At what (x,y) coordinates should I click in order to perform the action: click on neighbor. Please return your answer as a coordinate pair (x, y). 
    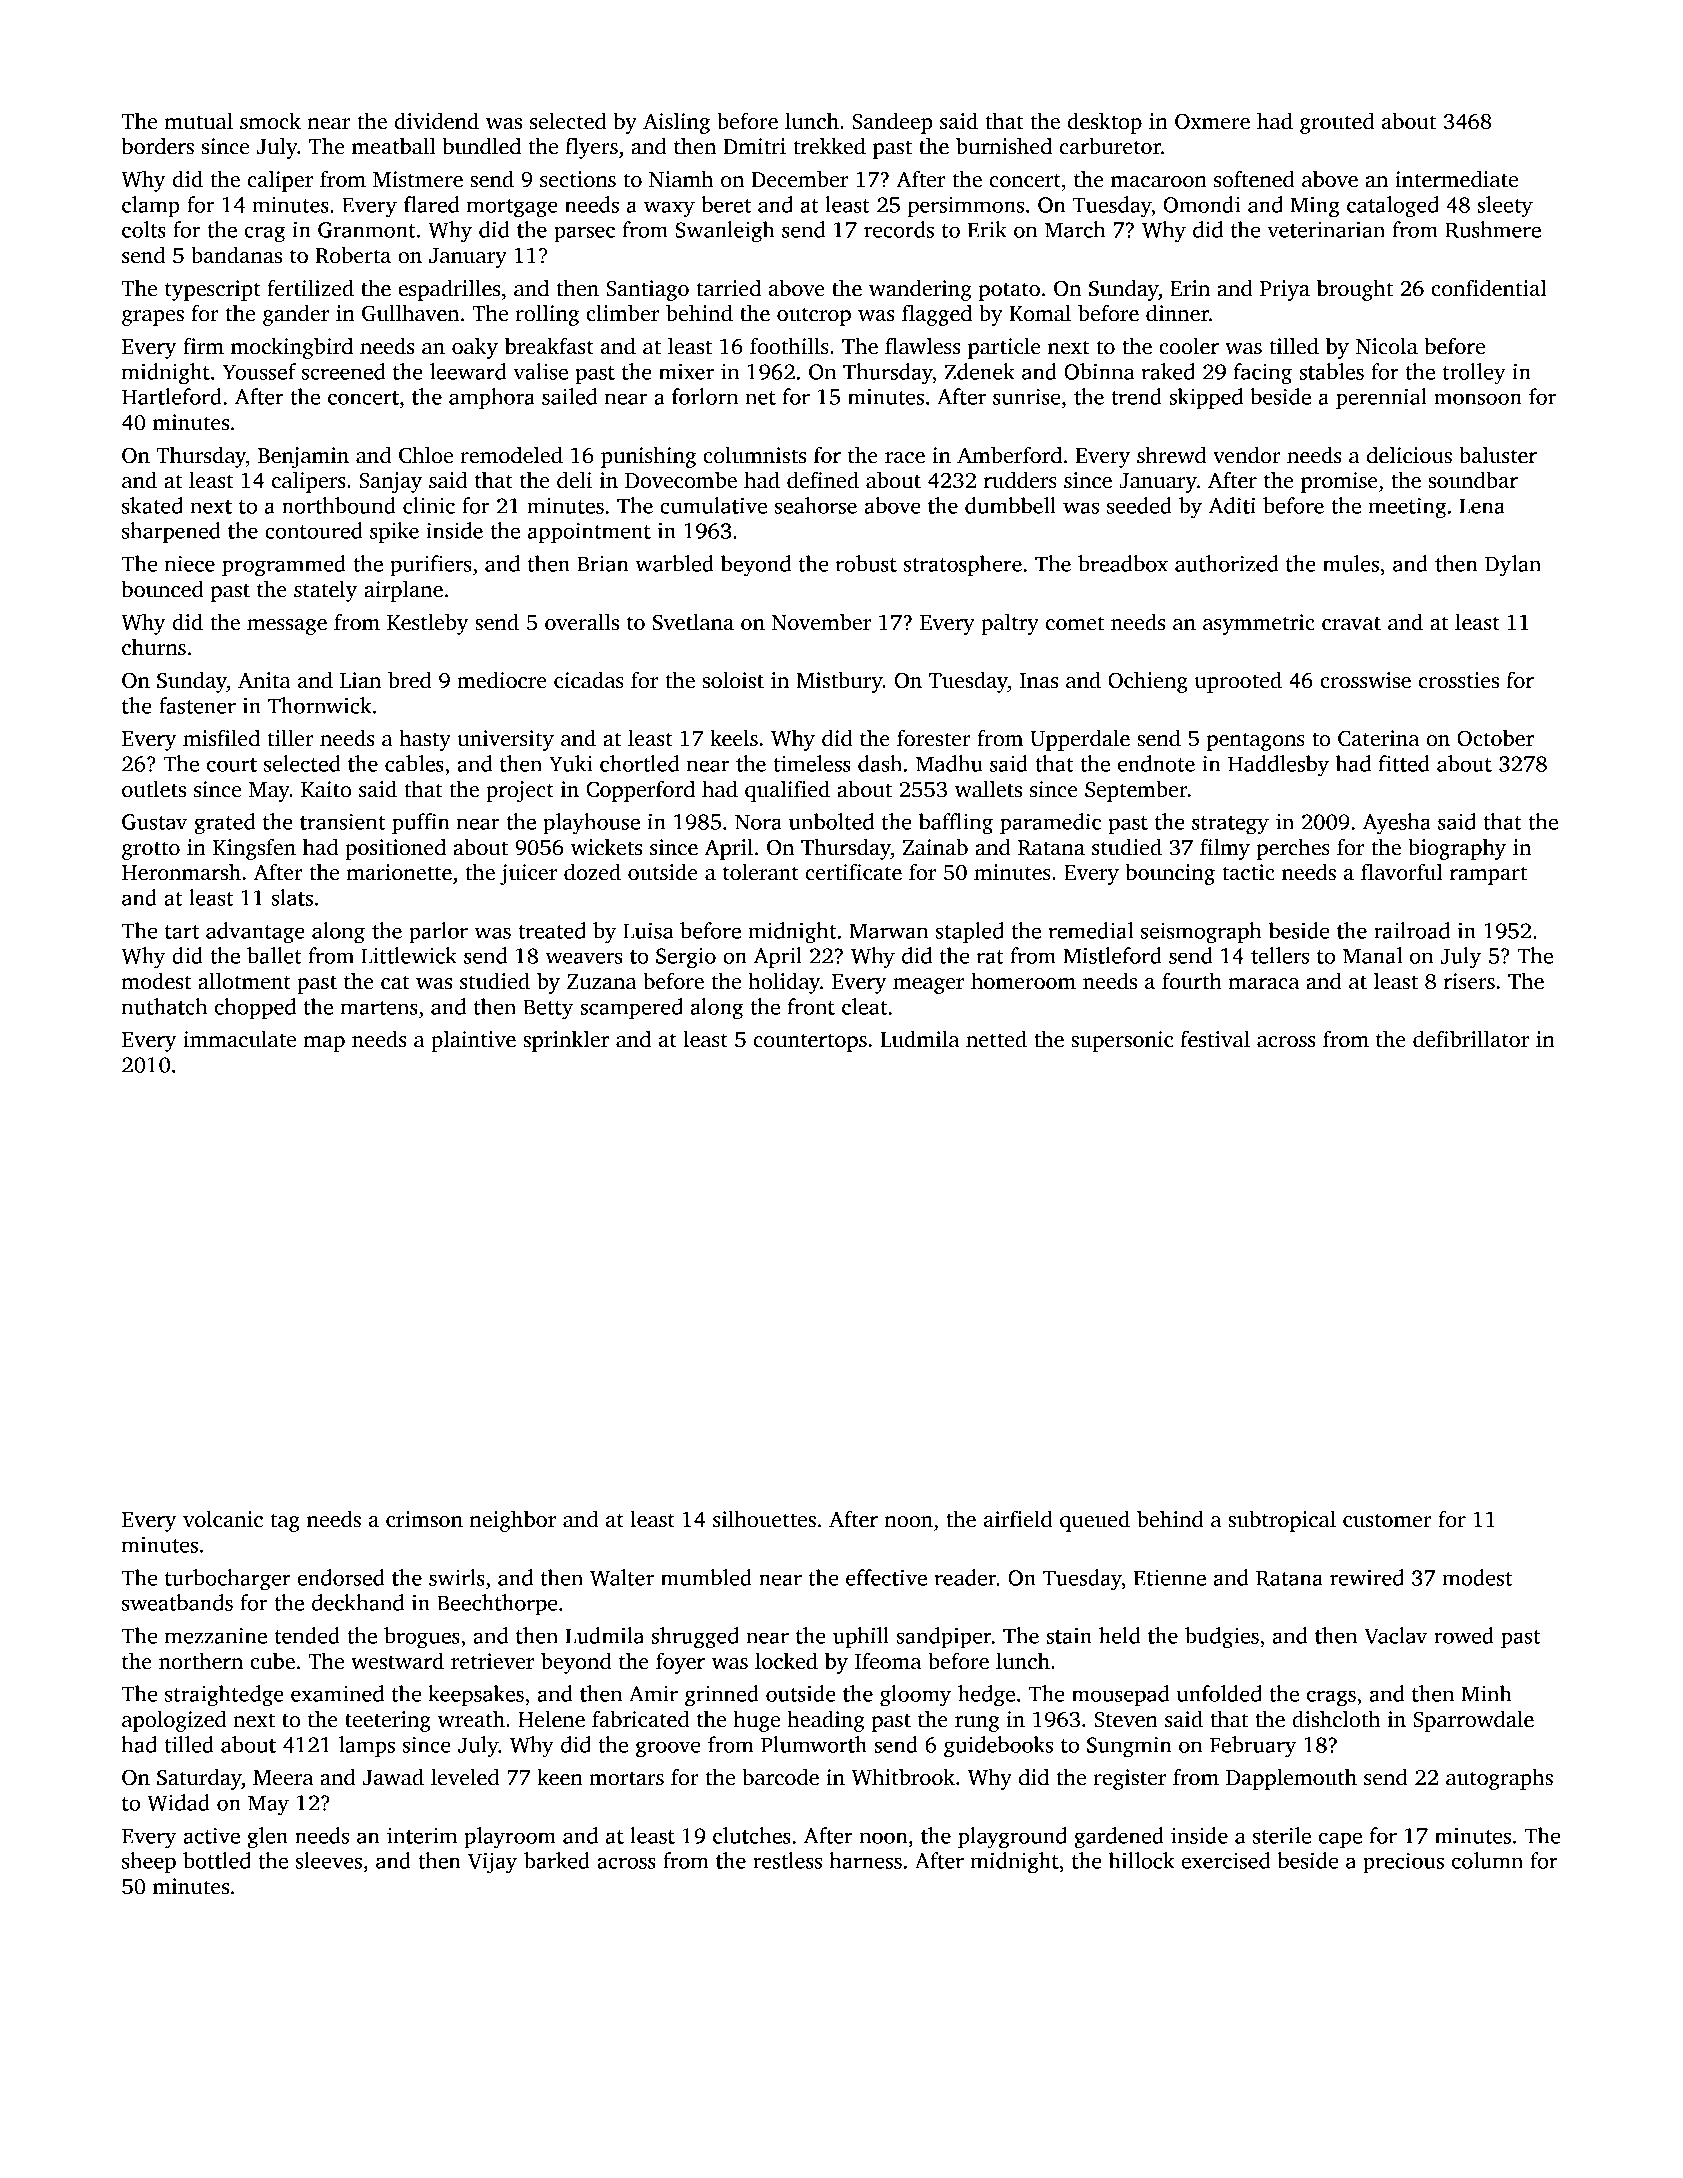
    Looking at the image, I should click on (512, 1521).
